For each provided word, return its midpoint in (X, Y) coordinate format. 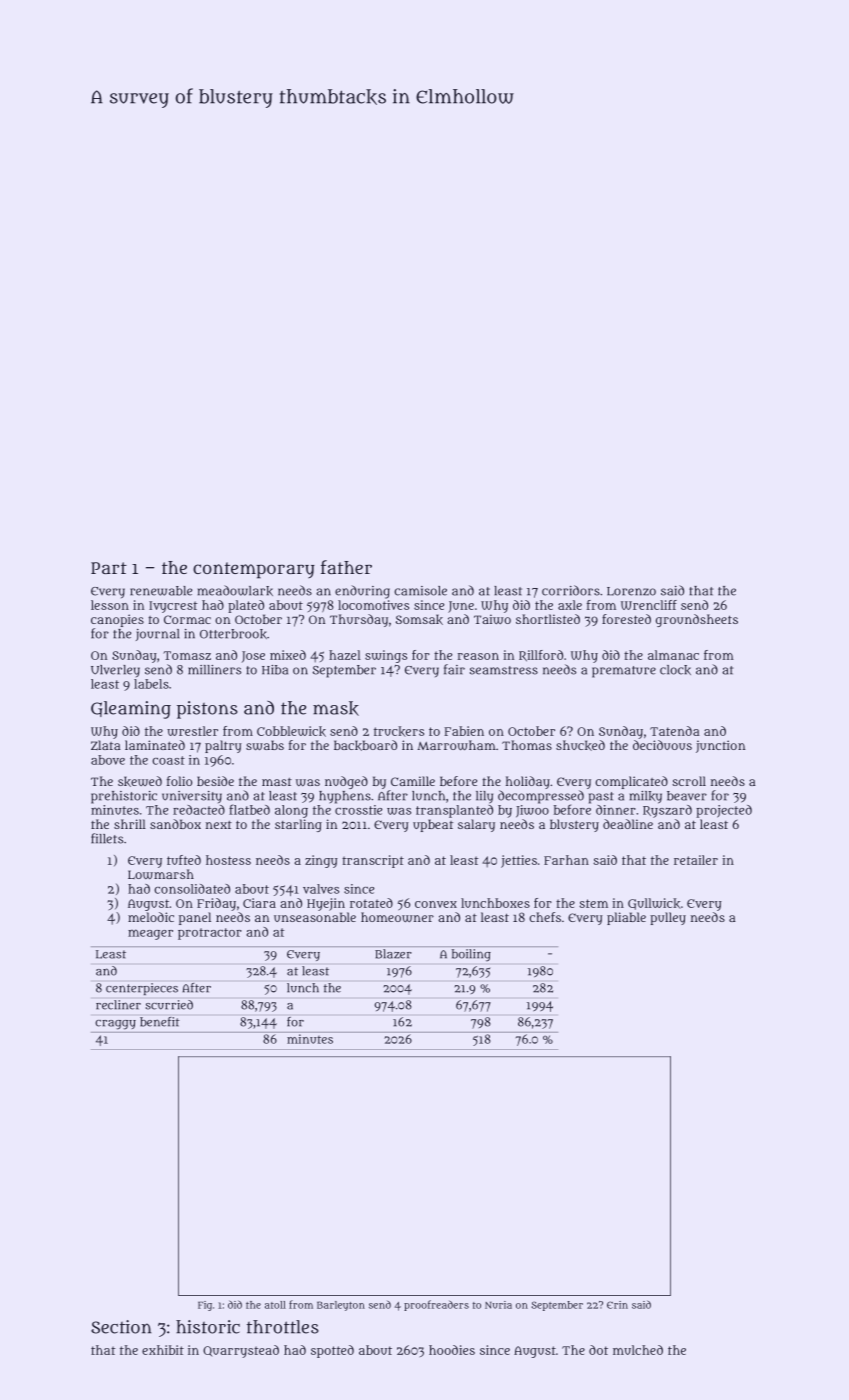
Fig (205, 1306)
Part (109, 568)
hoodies (452, 1350)
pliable (626, 918)
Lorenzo (631, 591)
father (346, 567)
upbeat (433, 825)
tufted (184, 860)
